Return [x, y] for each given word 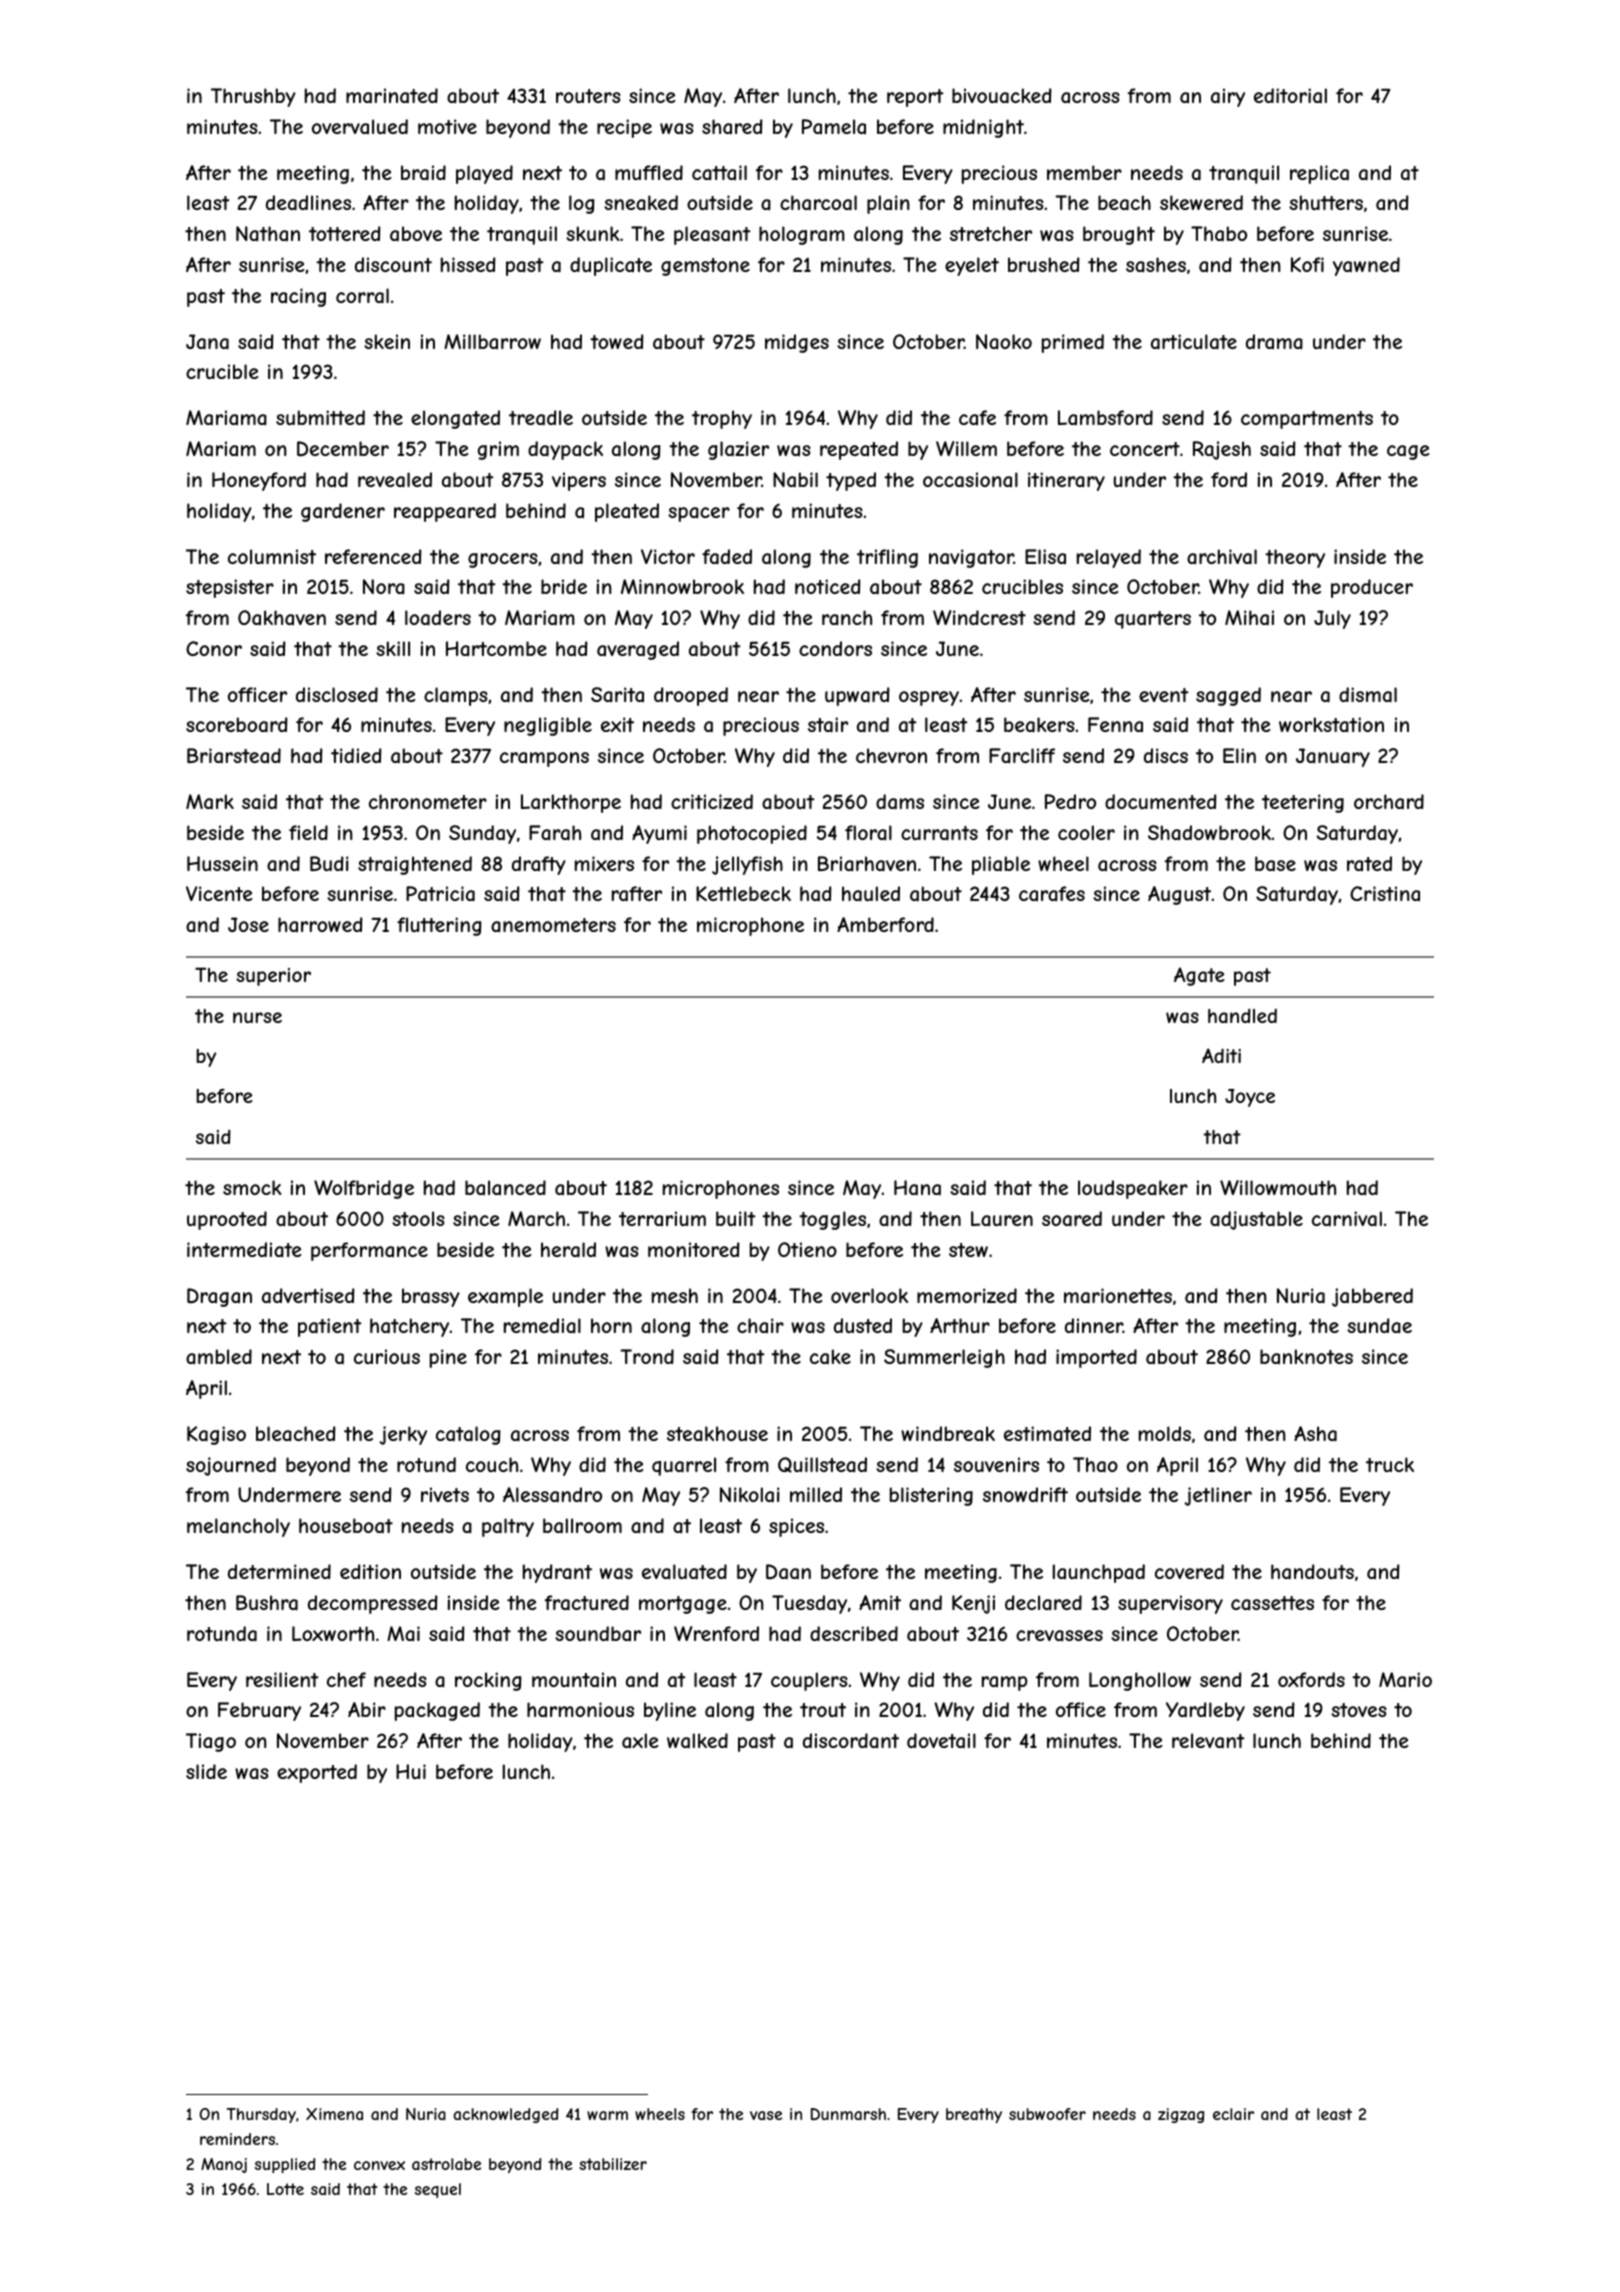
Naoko [1004, 342]
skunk [592, 233]
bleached [295, 1434]
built [736, 1218]
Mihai [1249, 618]
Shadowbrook [1209, 833]
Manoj [224, 2165]
